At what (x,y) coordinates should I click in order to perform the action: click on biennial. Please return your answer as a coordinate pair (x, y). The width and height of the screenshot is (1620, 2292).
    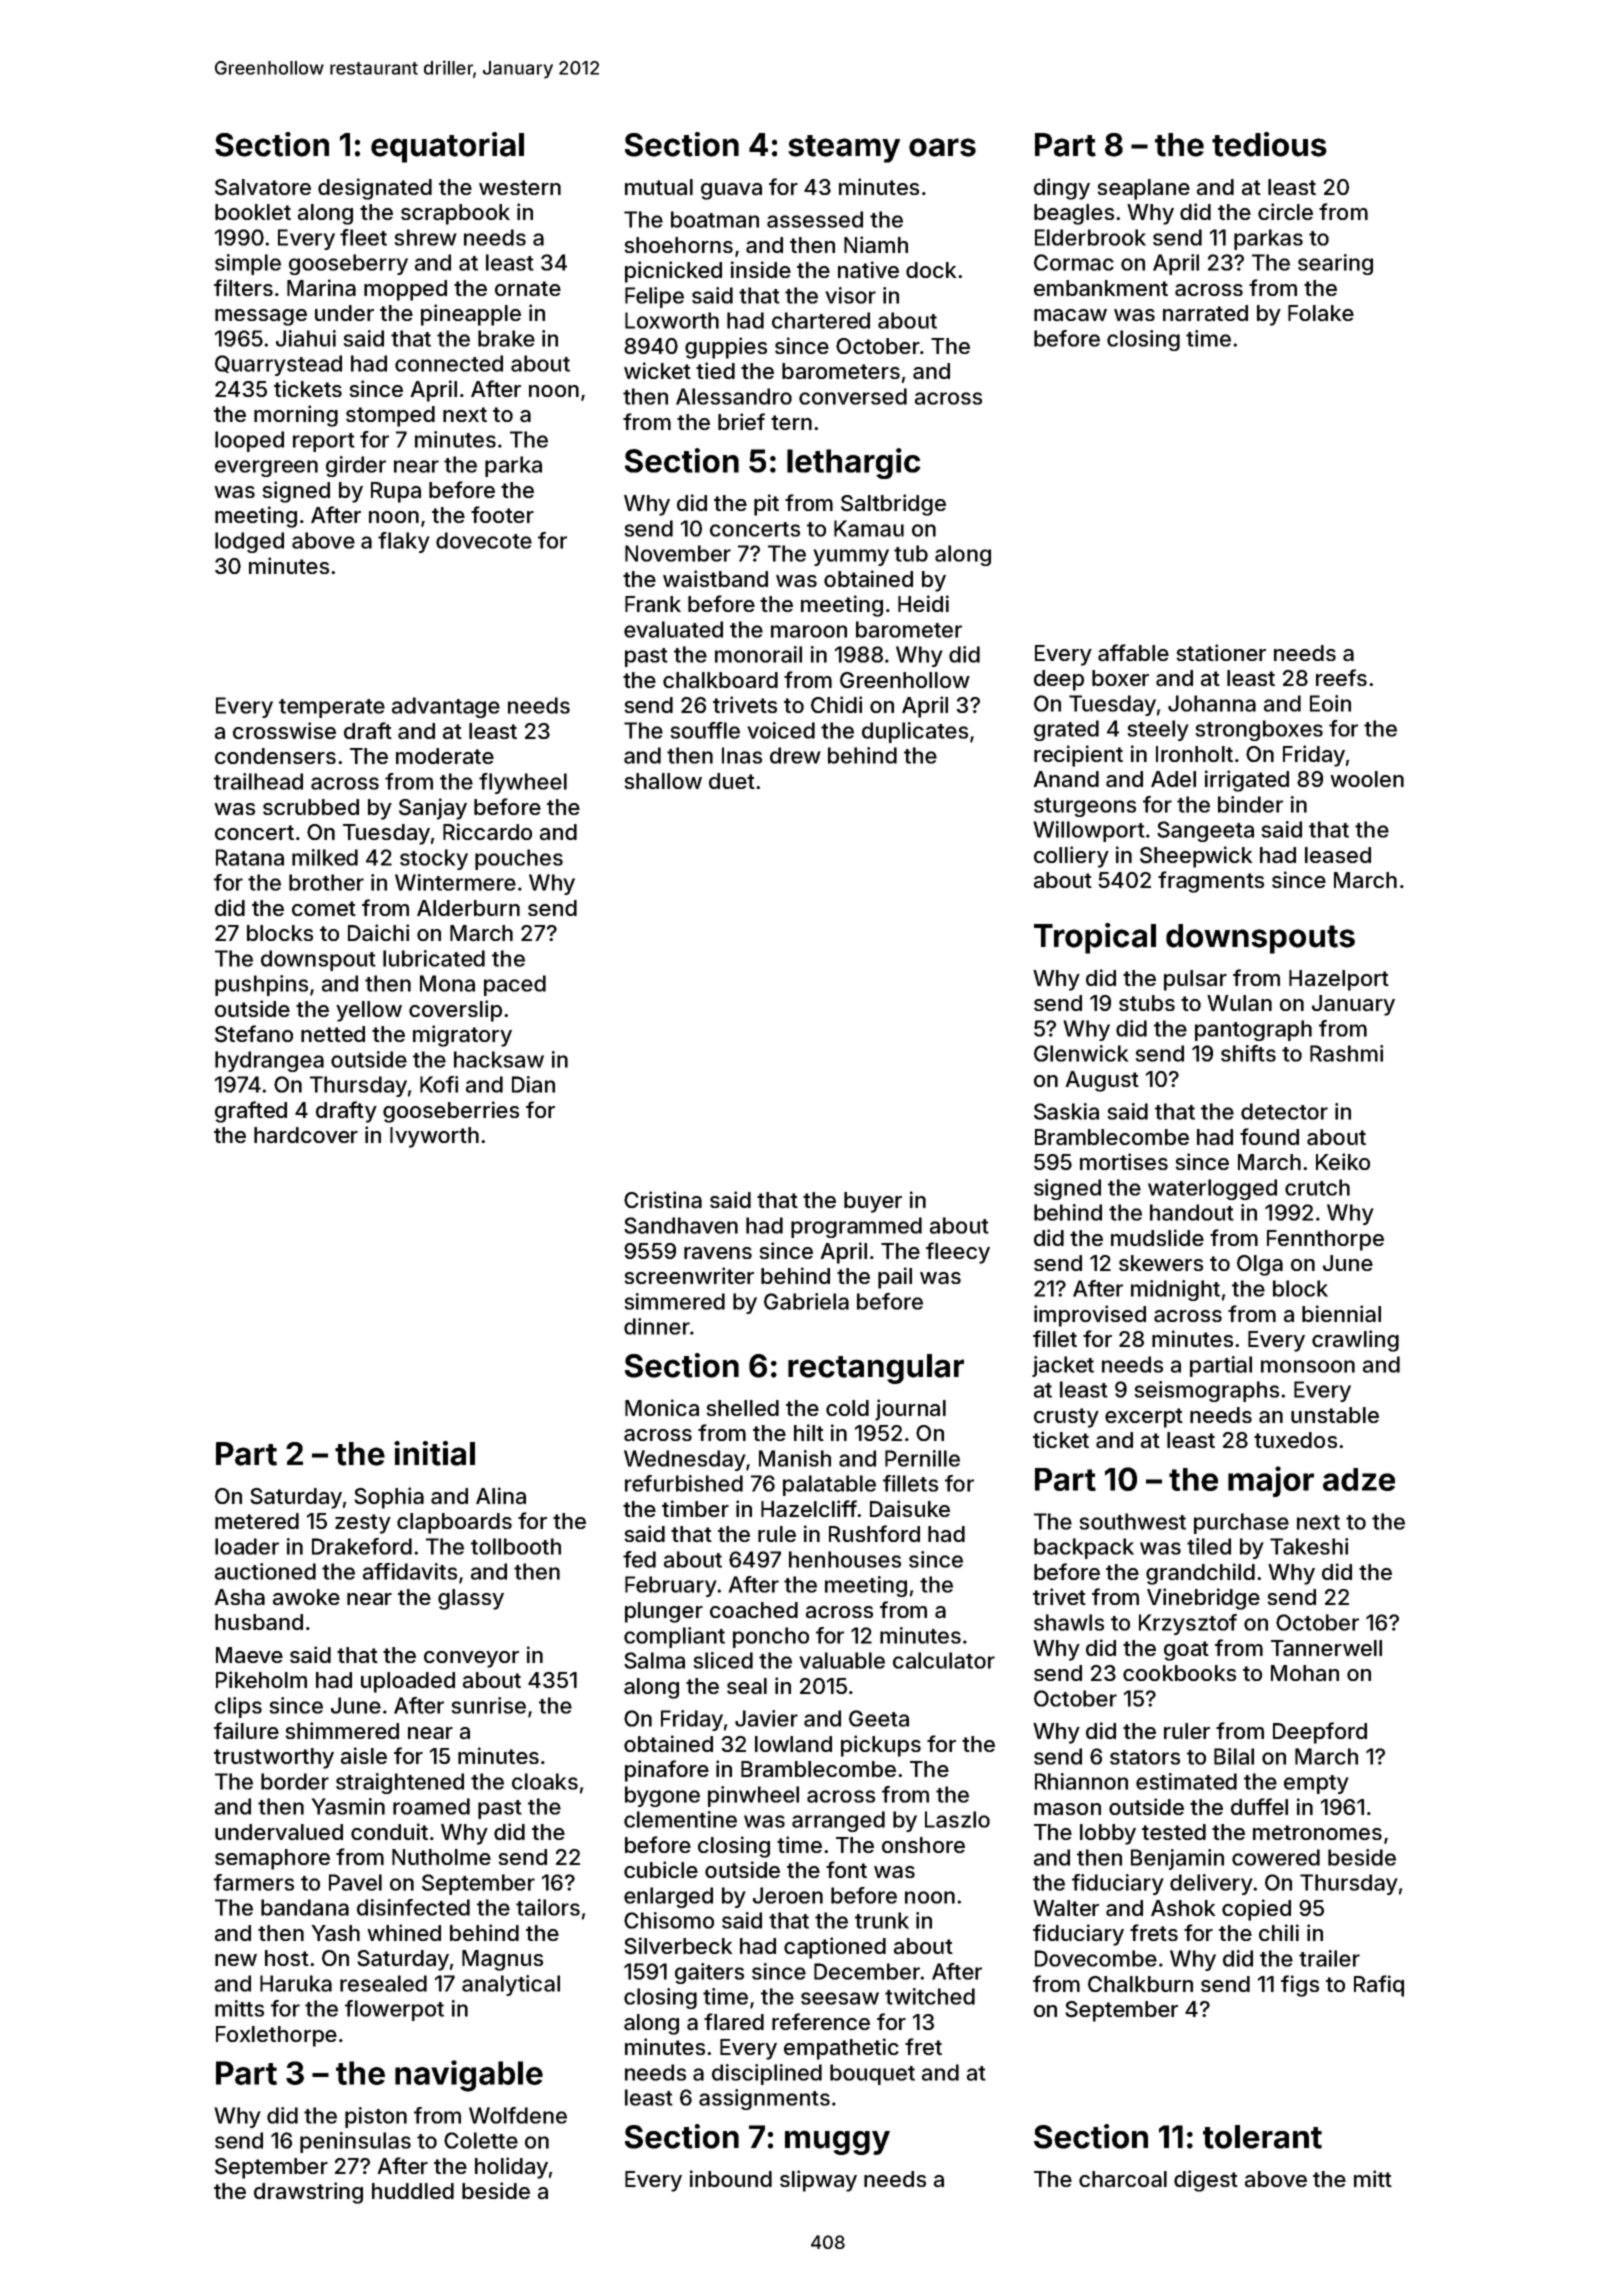
    Looking at the image, I should click on (1341, 1313).
